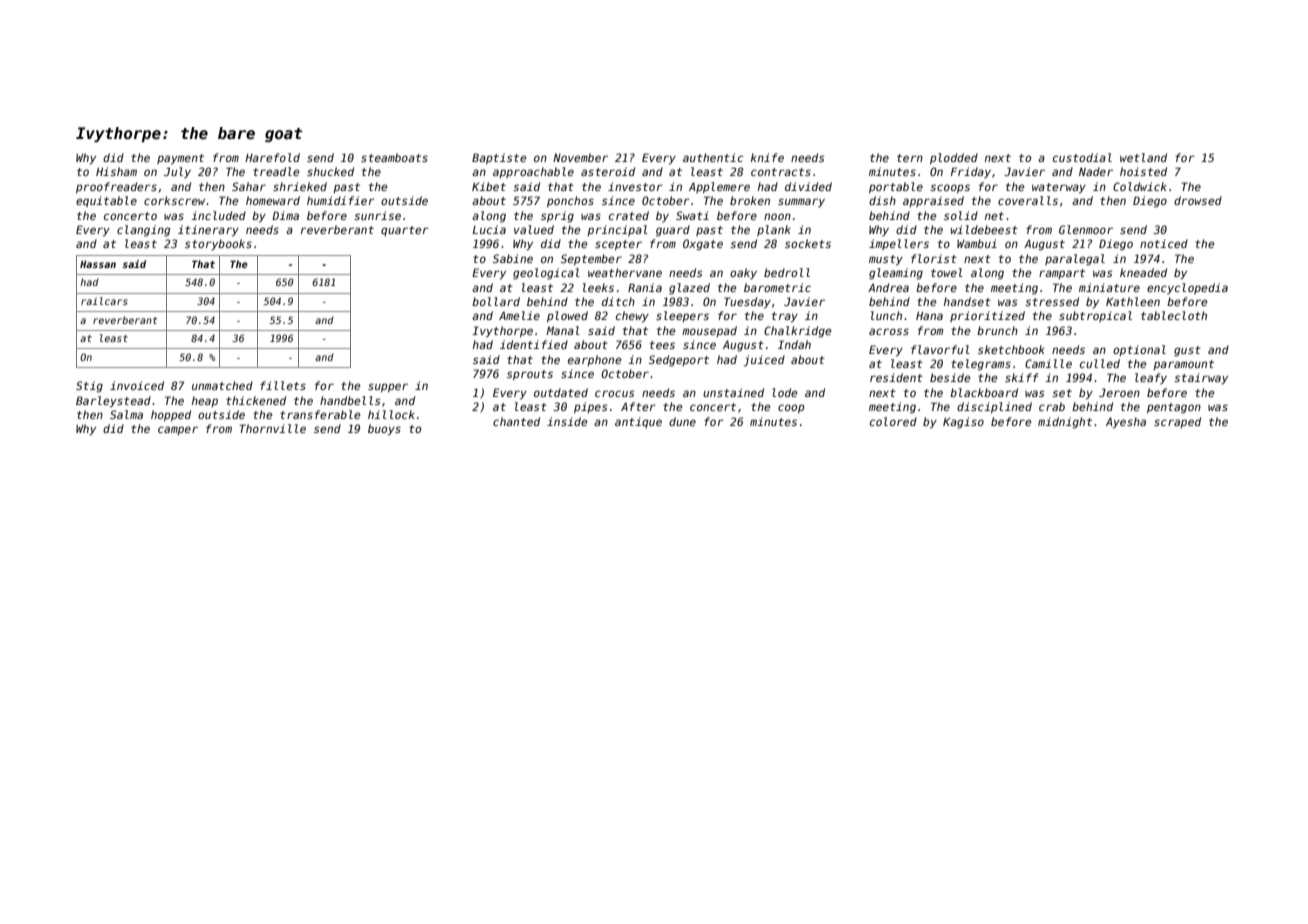  I want to click on railcars, so click(104, 301).
